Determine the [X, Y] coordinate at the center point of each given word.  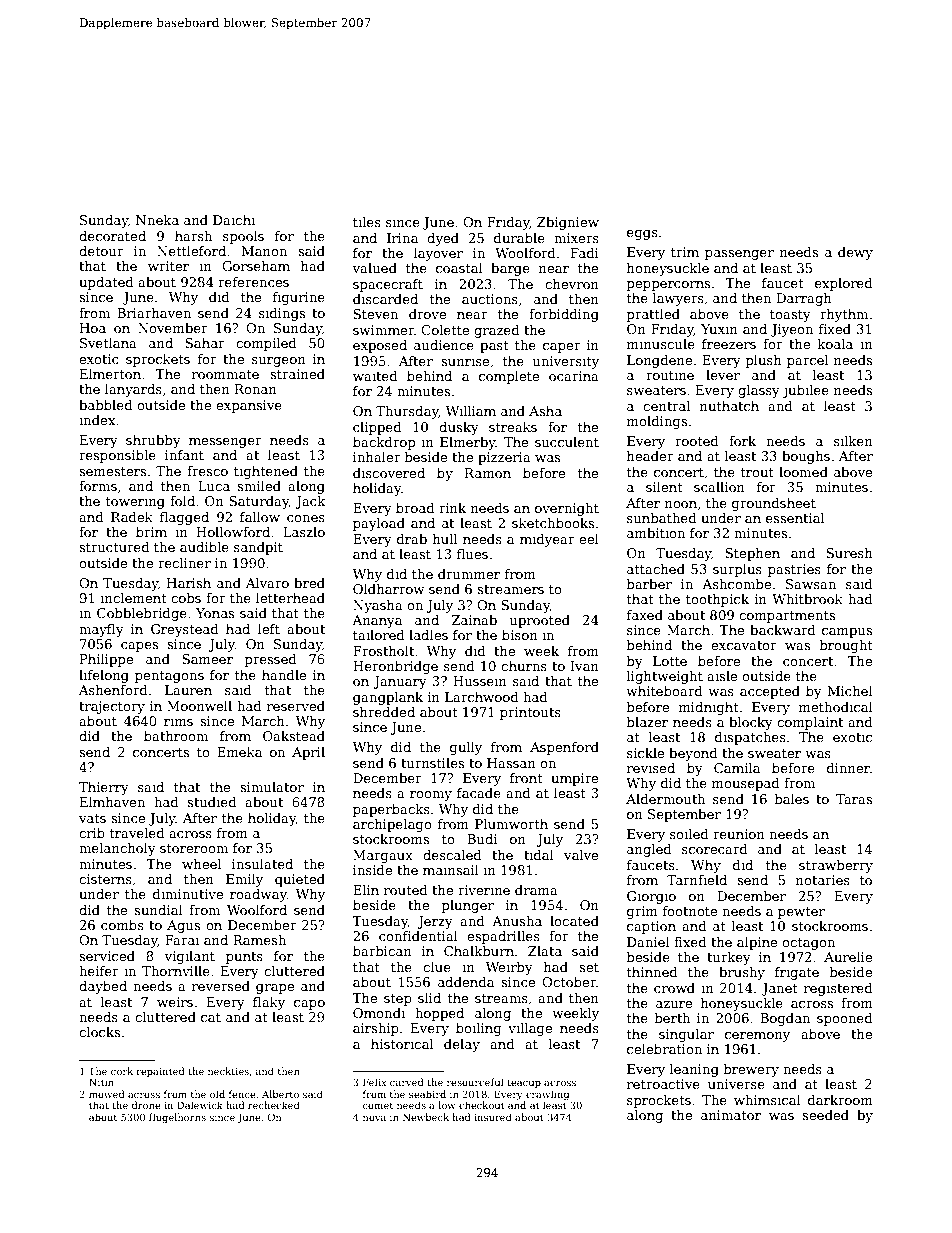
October [569, 982]
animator [731, 1115]
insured [493, 1117]
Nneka [157, 220]
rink [452, 508]
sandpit [258, 548]
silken [853, 441]
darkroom [840, 1100]
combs [122, 925]
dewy [855, 253]
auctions [490, 299]
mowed [106, 1094]
